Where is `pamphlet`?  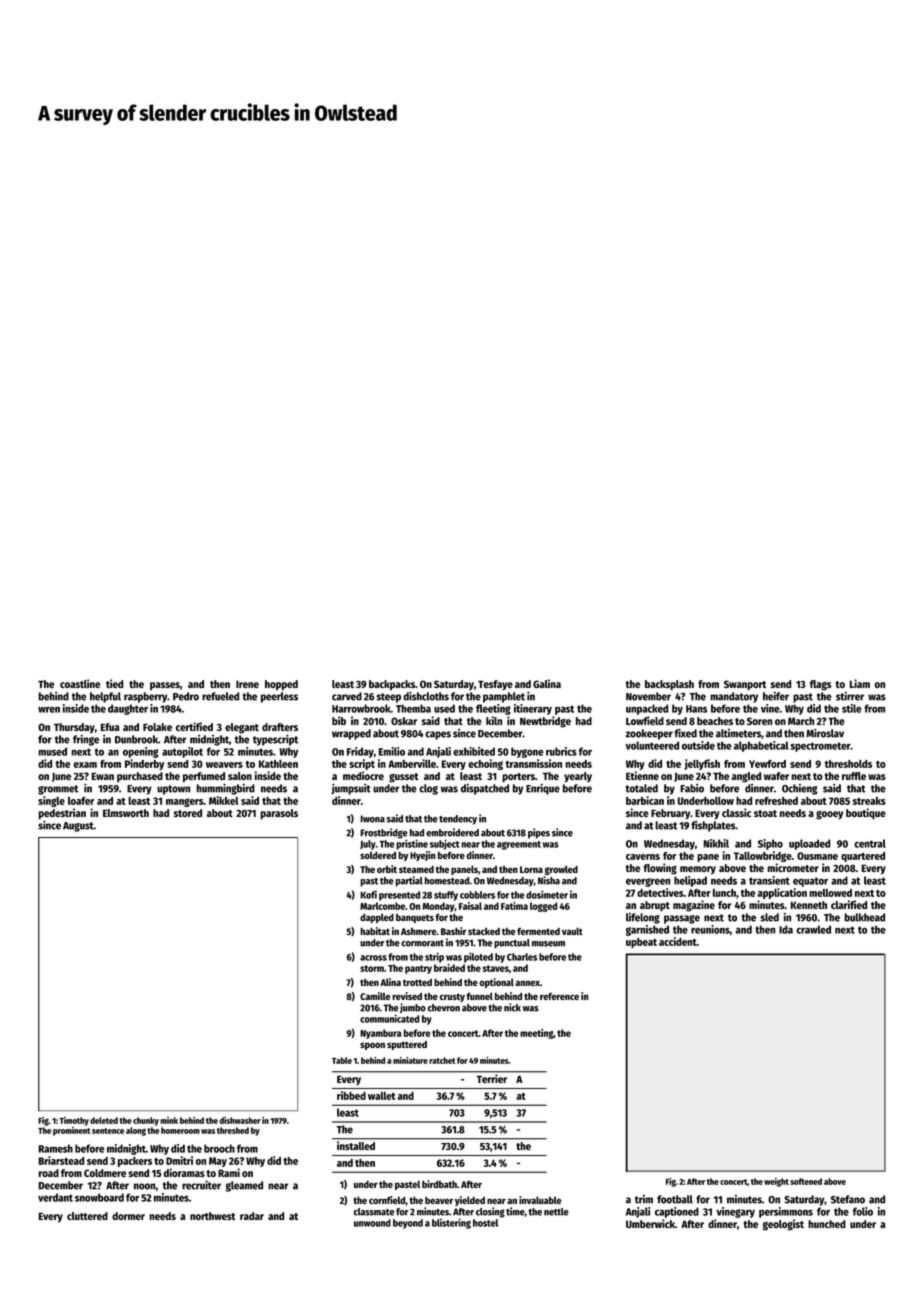 pamphlet is located at coordinates (504, 697).
